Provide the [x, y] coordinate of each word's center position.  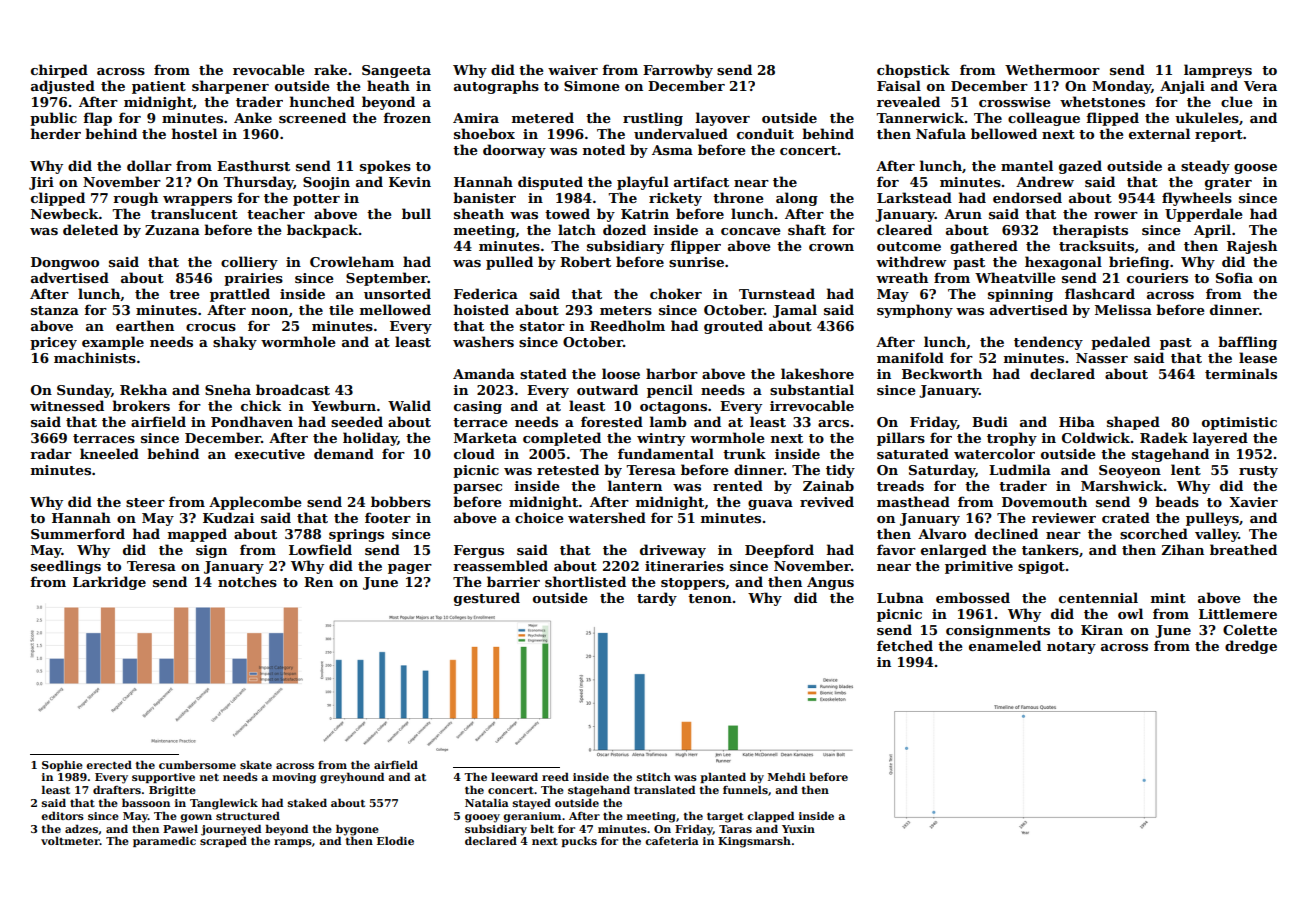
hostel [194, 133]
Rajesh [1252, 247]
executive [270, 454]
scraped [223, 841]
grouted [733, 327]
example [113, 343]
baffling [1247, 343]
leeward [514, 776]
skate [256, 764]
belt [542, 828]
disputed [550, 183]
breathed [1243, 549]
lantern [635, 485]
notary [1071, 648]
